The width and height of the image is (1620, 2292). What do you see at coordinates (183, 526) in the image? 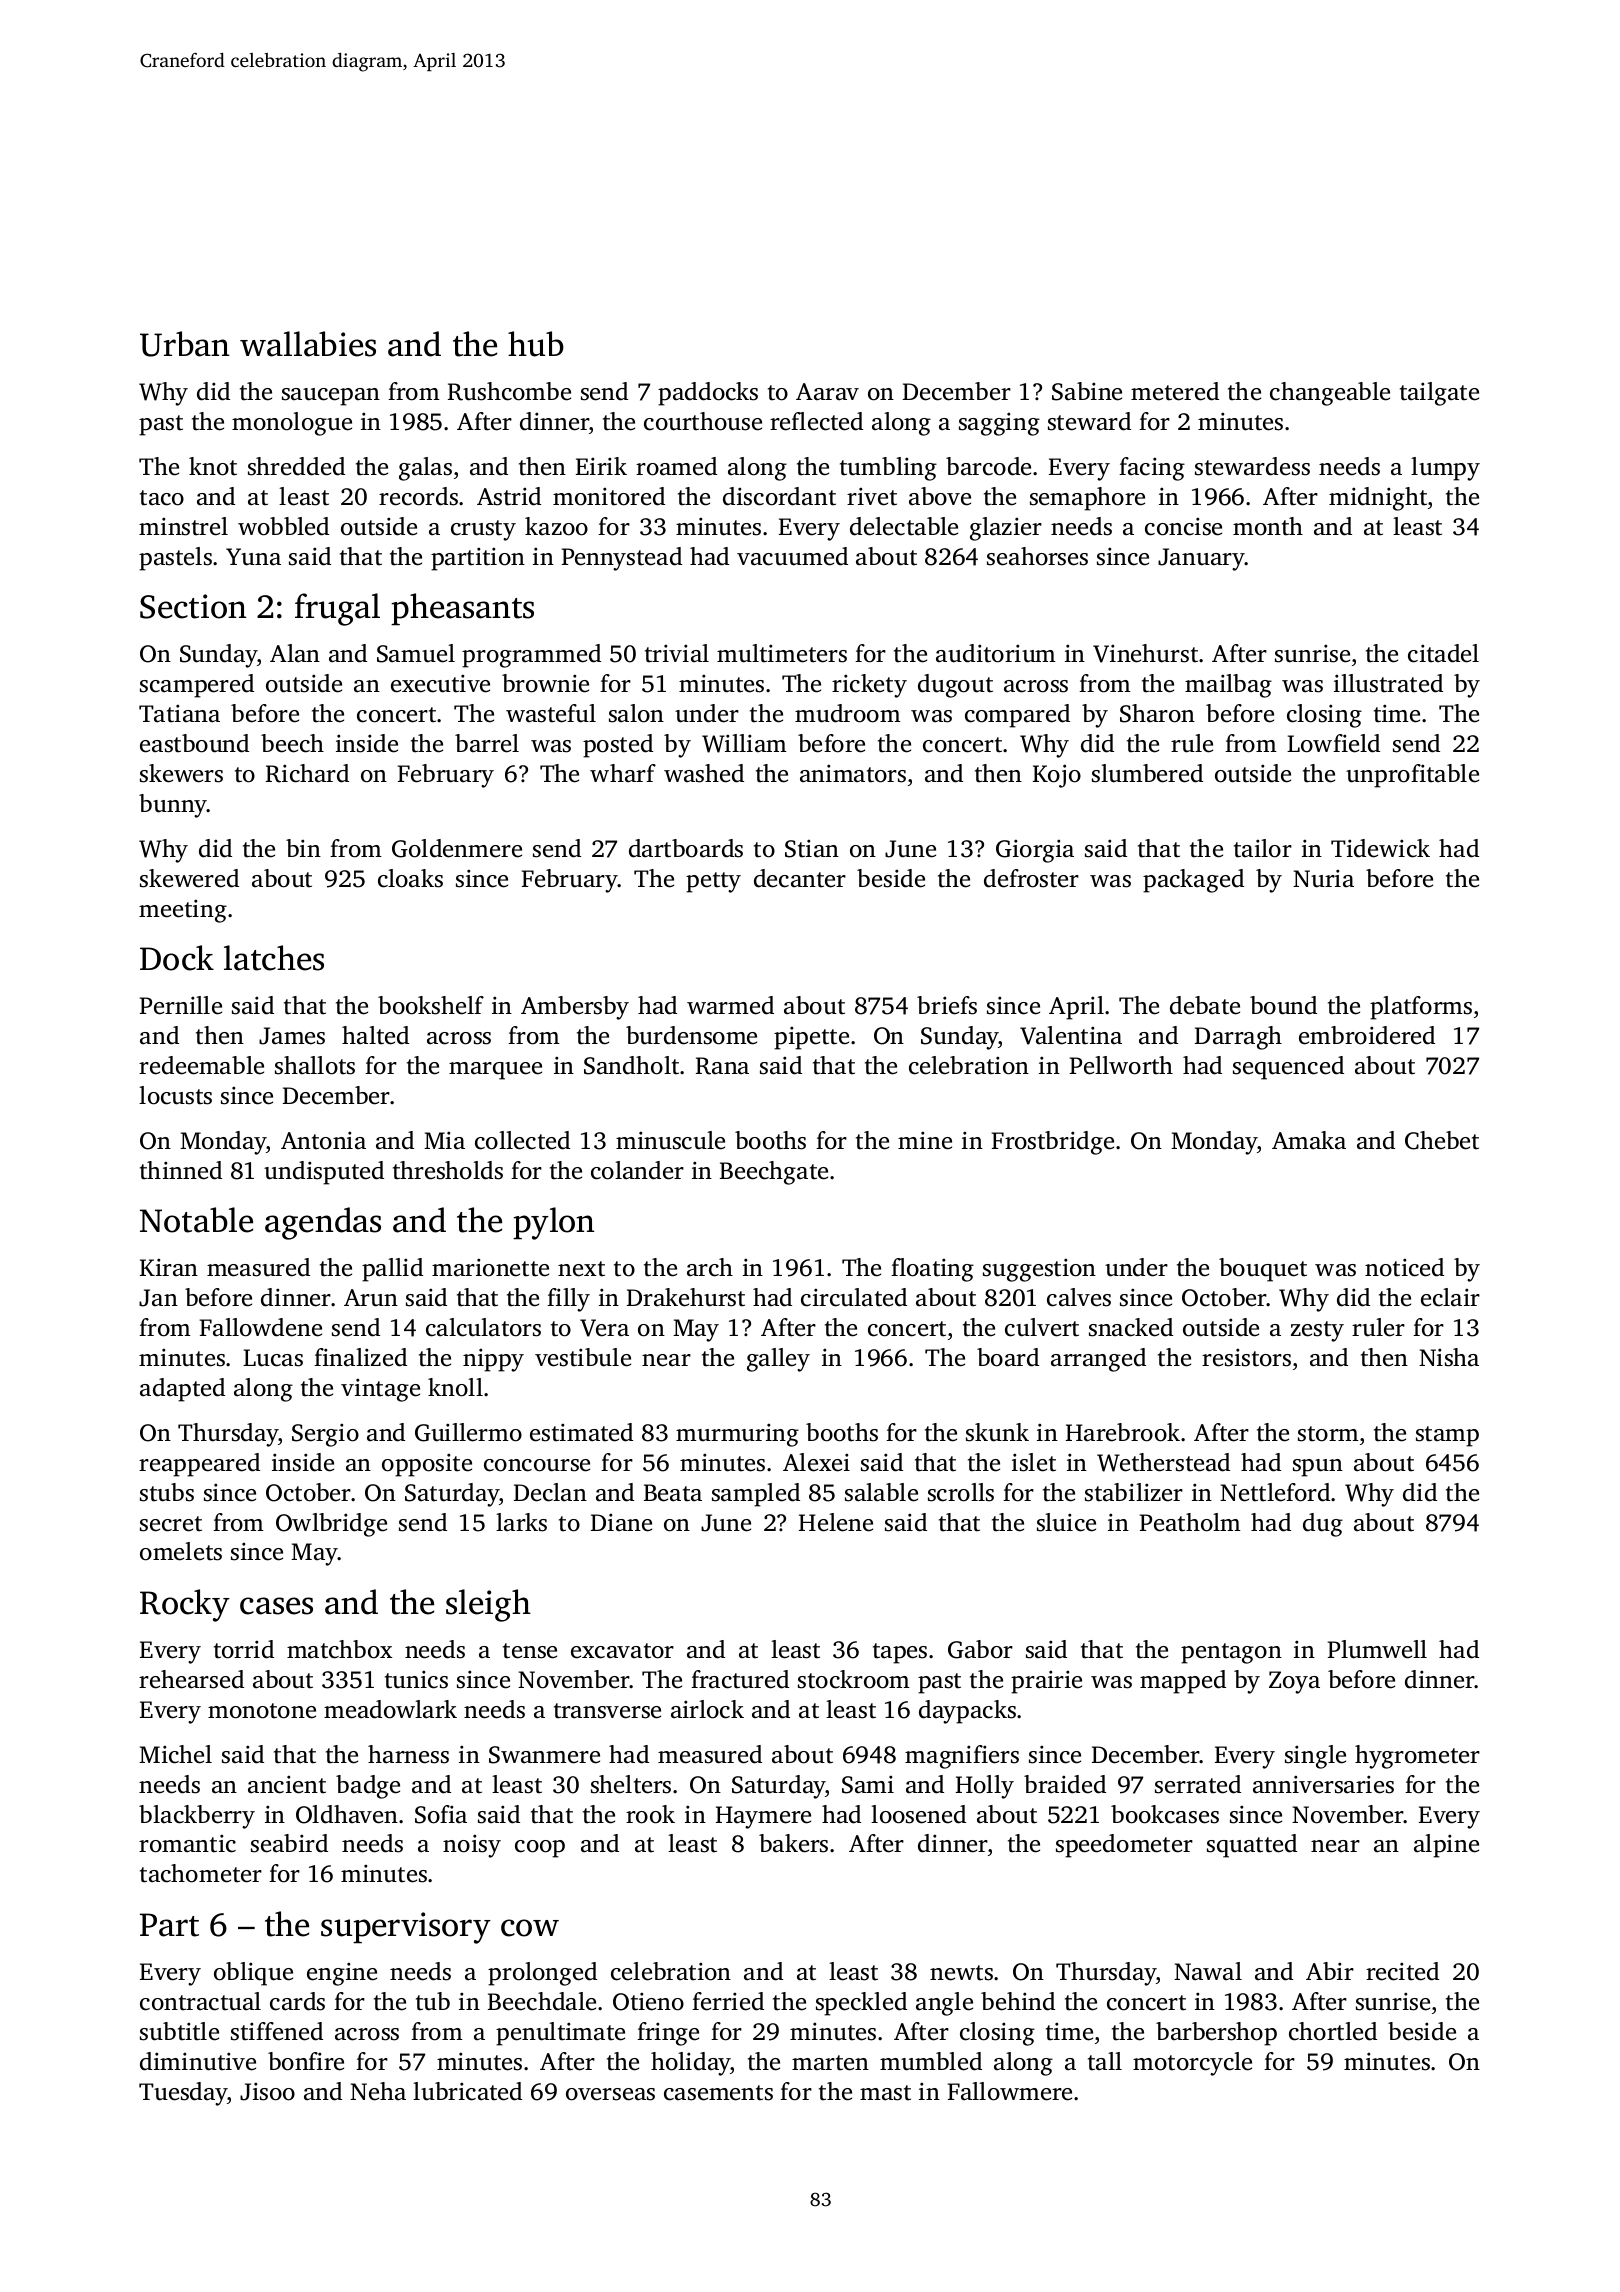
I see `minstrel` at bounding box center [183, 526].
